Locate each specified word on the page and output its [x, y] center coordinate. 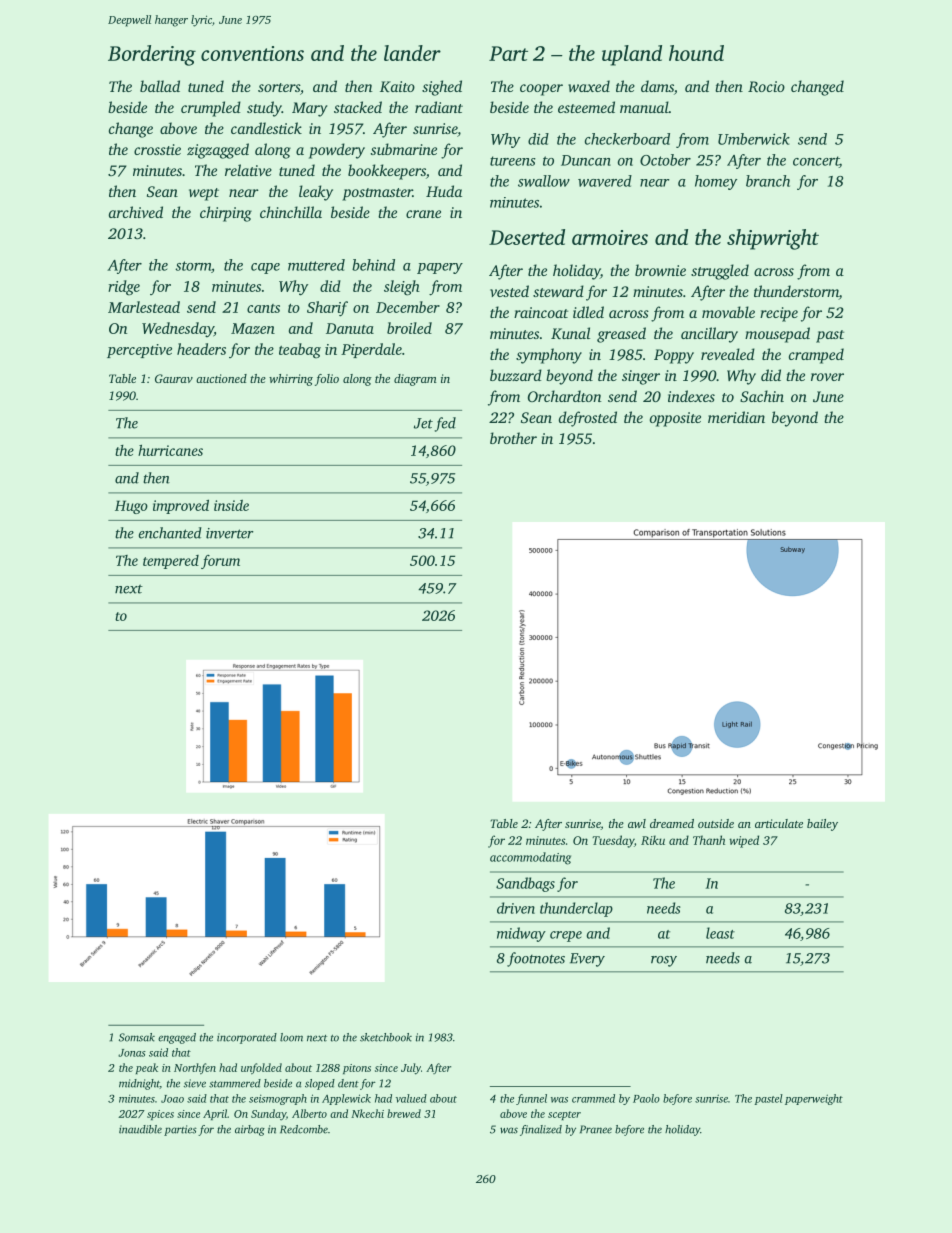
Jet [423, 423]
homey [716, 182]
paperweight [814, 1099]
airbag [250, 1130]
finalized [541, 1130]
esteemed [586, 107]
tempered [171, 562]
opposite [675, 419]
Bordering [152, 55]
